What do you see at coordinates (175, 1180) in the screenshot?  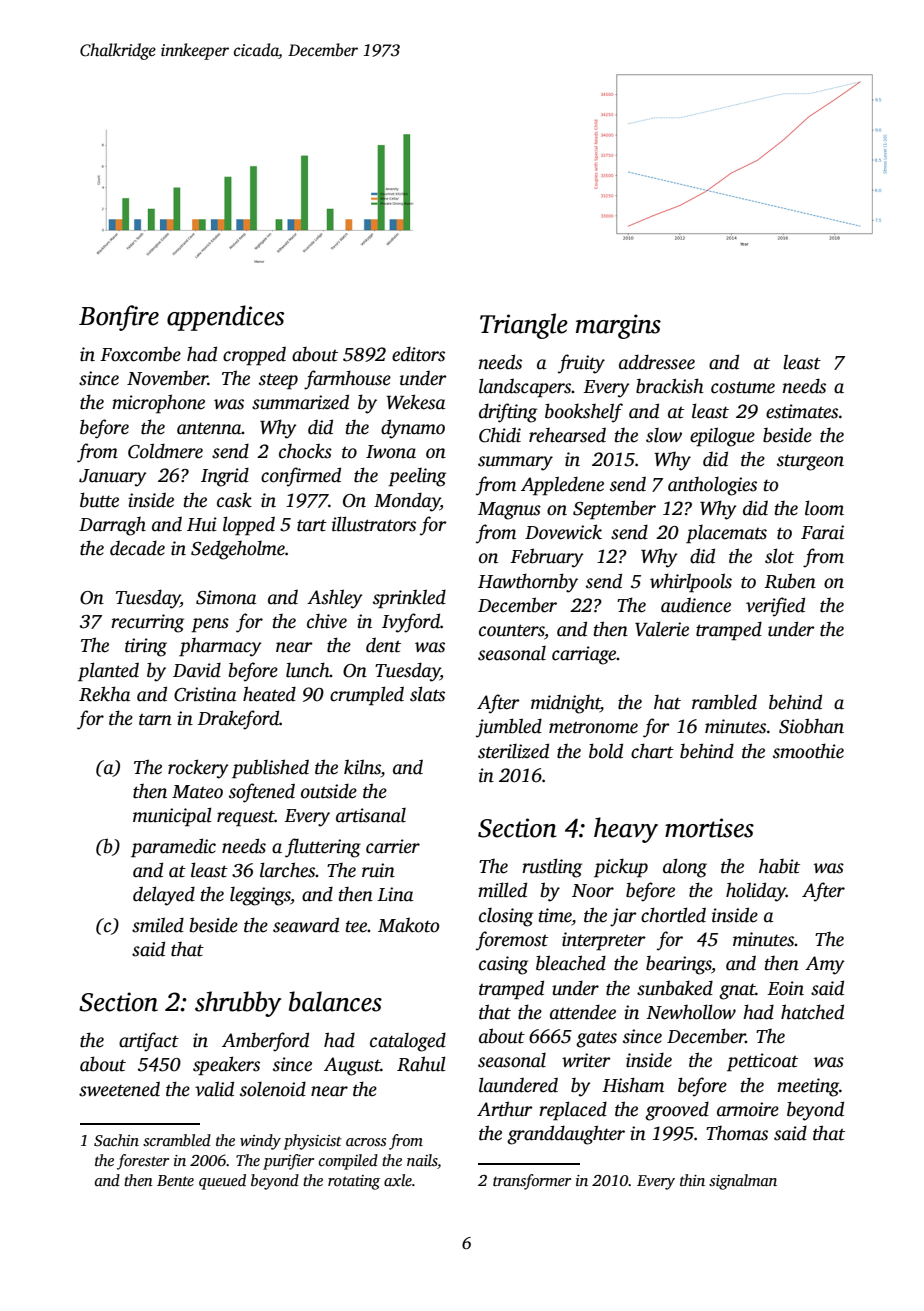 I see `Bente` at bounding box center [175, 1180].
